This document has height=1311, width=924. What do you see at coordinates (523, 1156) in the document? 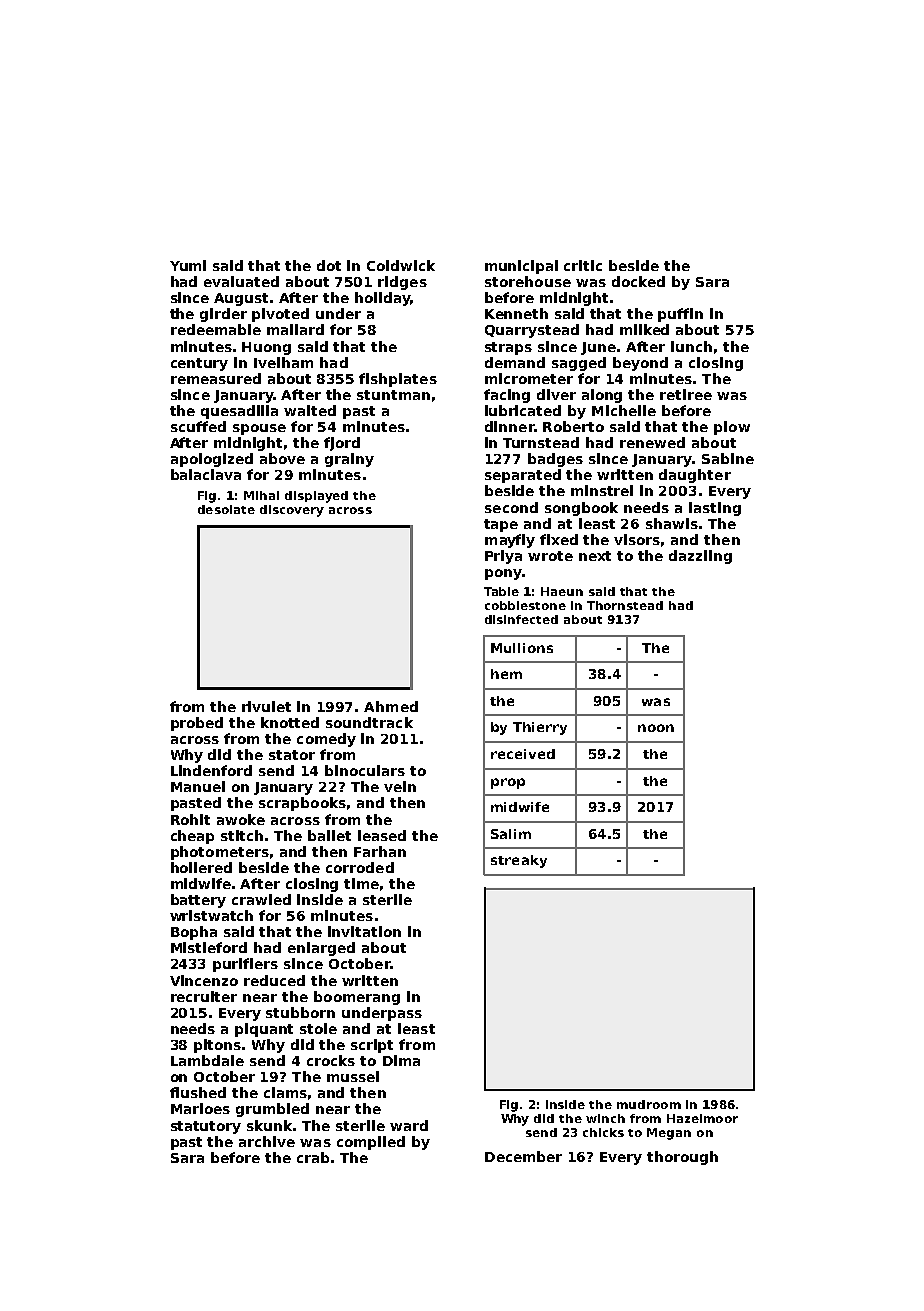
I see `December` at bounding box center [523, 1156].
